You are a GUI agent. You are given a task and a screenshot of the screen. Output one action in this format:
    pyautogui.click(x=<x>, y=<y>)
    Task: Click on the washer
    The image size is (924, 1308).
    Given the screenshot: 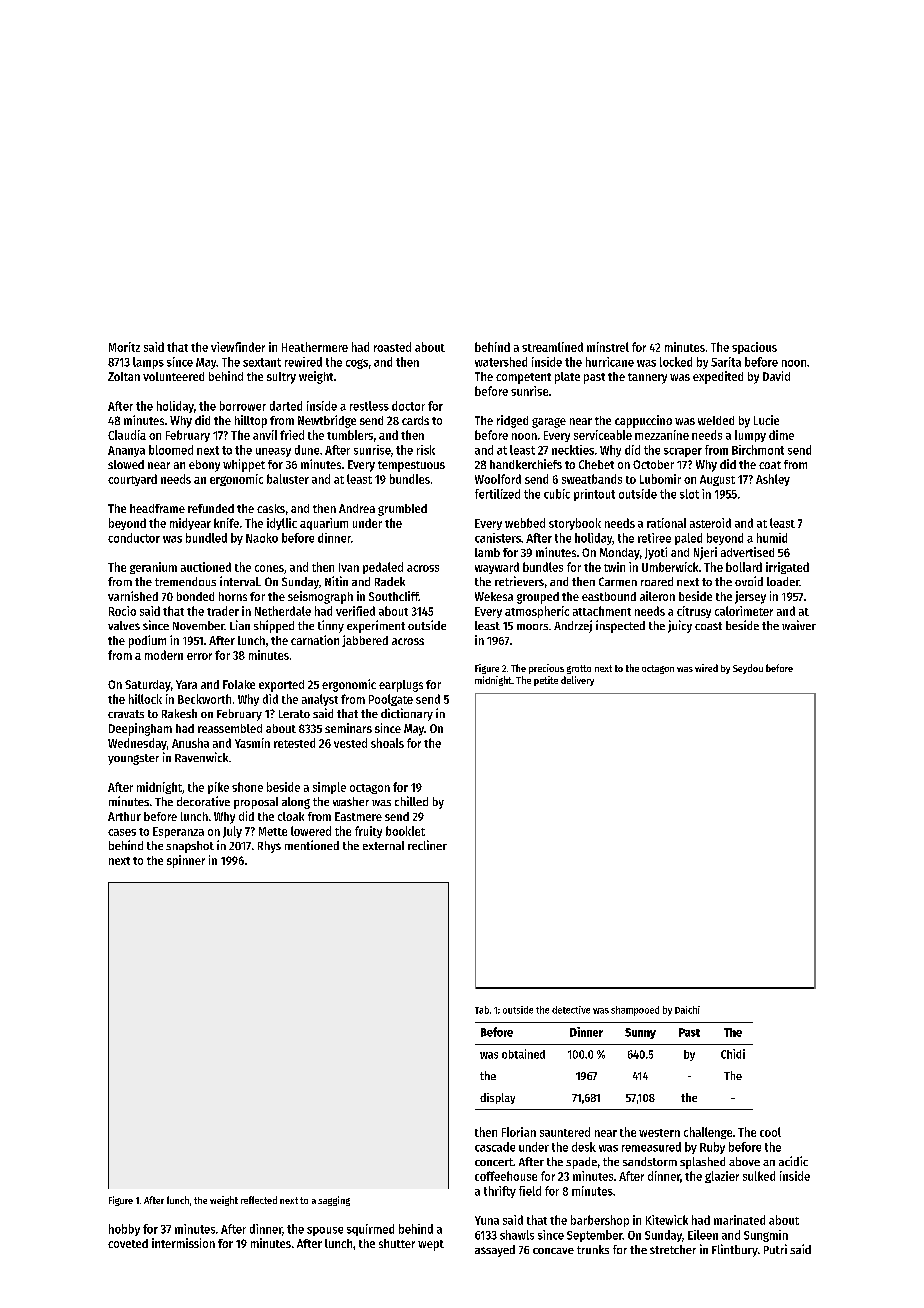 What is the action you would take?
    pyautogui.click(x=351, y=801)
